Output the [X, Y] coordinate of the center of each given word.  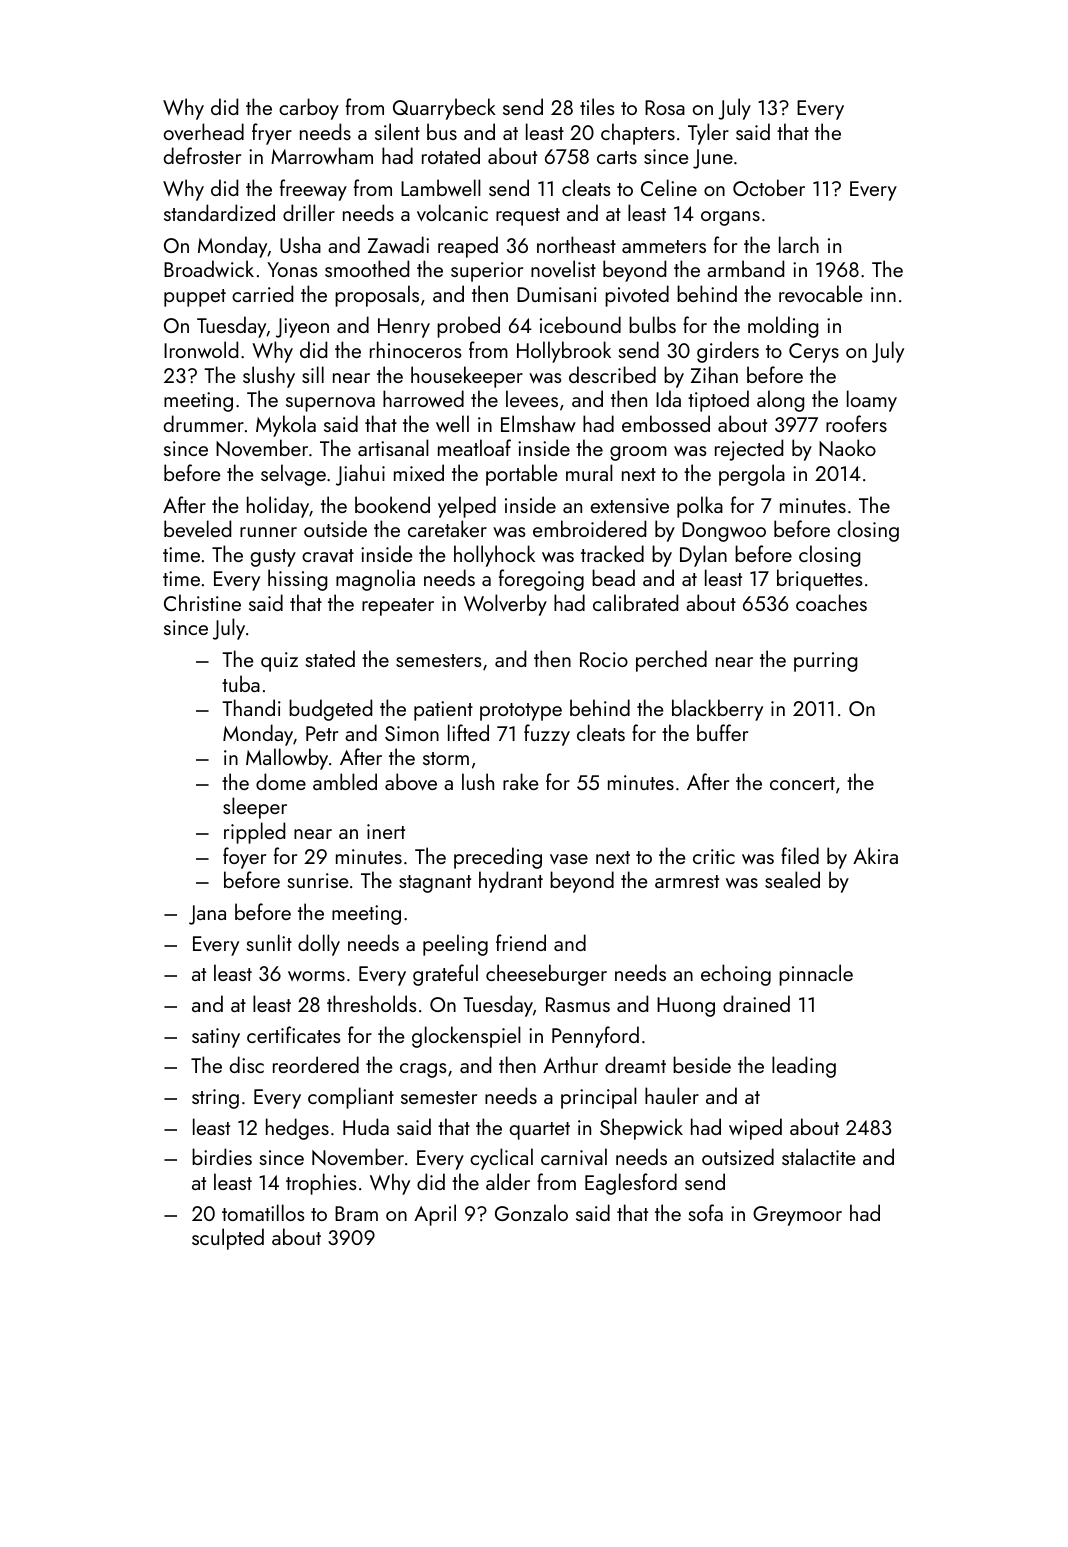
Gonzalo [531, 1212]
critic [714, 856]
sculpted [228, 1239]
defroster [202, 155]
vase [569, 859]
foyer [244, 858]
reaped [468, 247]
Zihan [714, 374]
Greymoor [797, 1216]
